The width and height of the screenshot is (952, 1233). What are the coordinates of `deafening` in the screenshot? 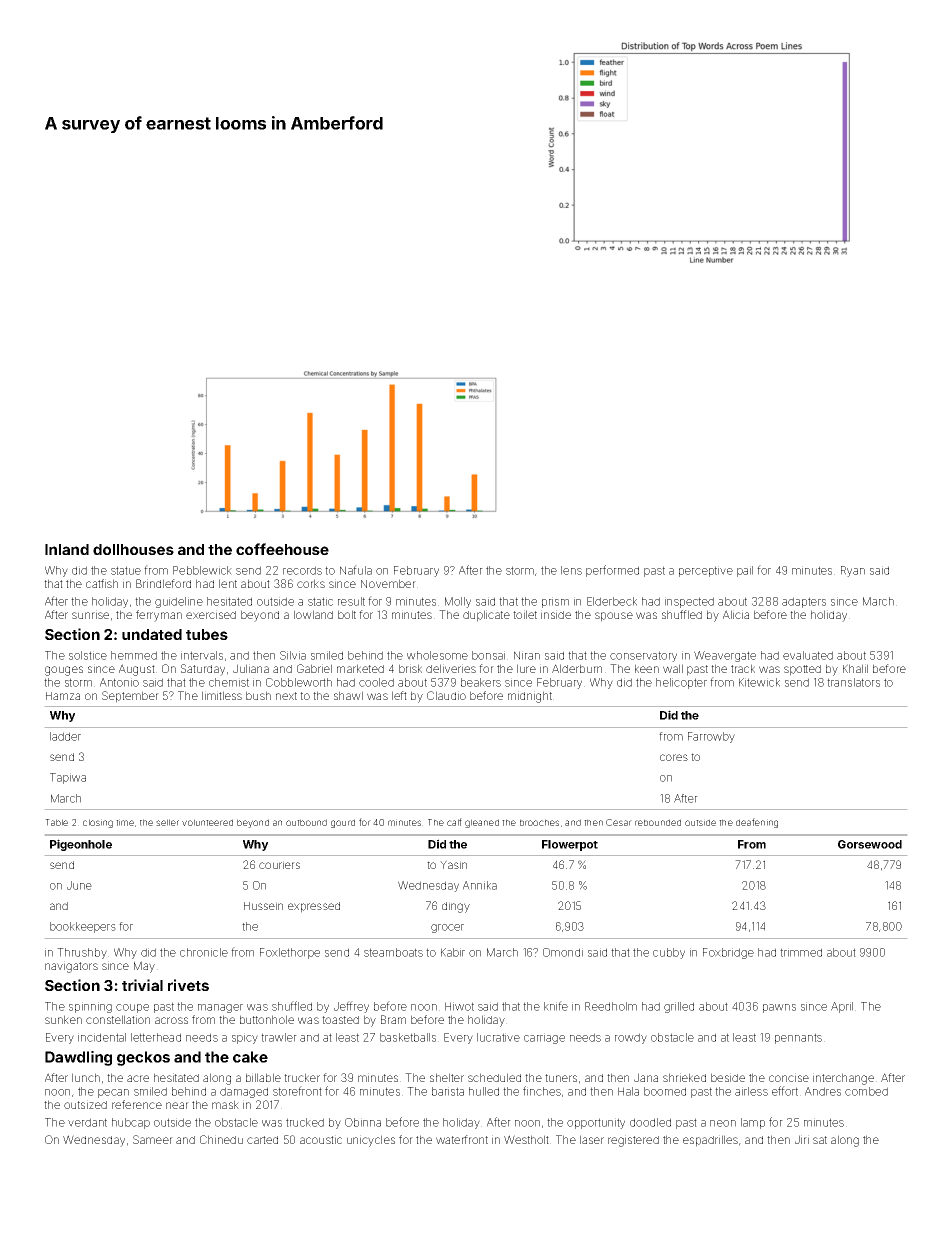 It's located at (757, 823).
